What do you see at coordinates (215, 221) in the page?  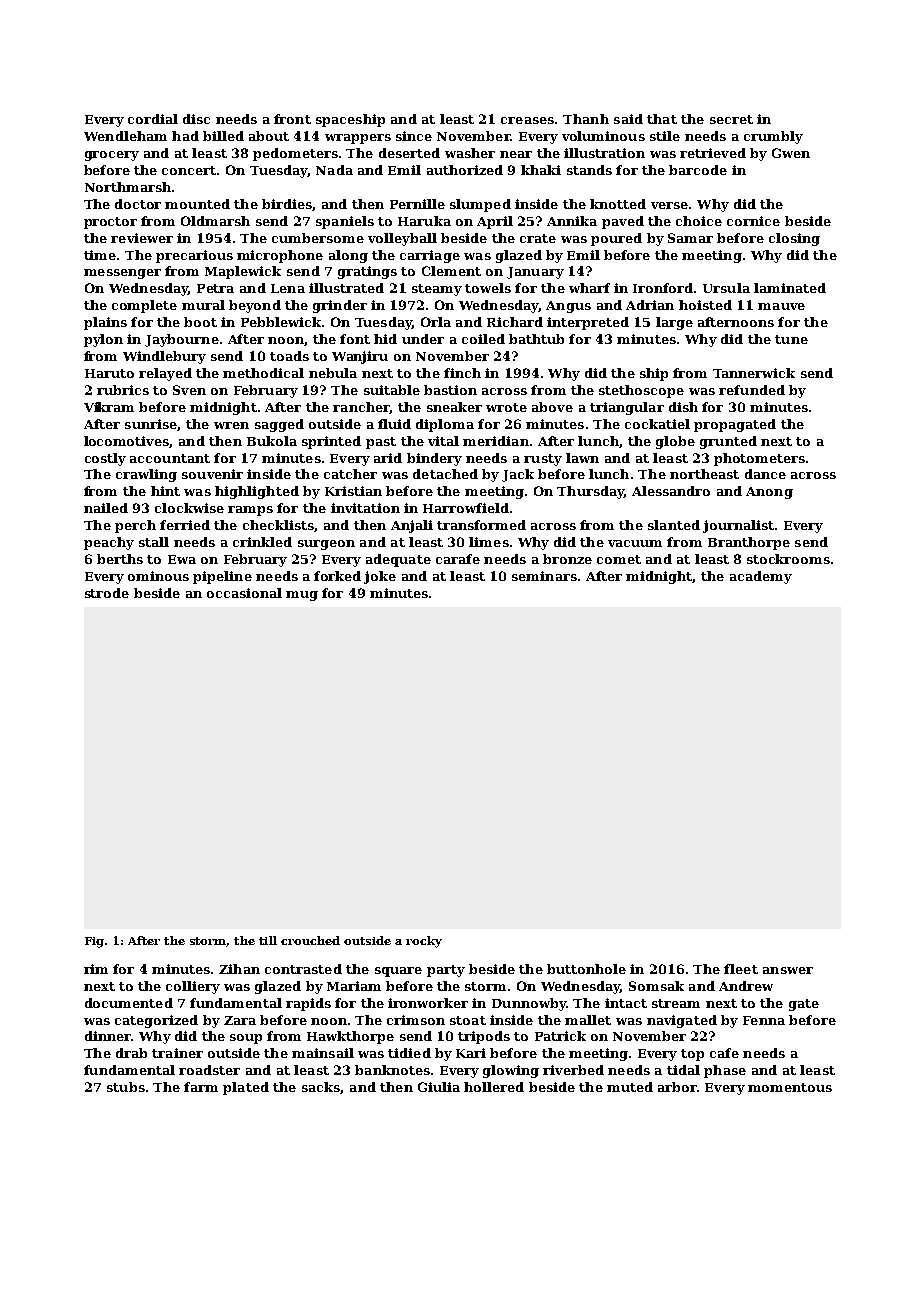 I see `Oldmarsh` at bounding box center [215, 221].
